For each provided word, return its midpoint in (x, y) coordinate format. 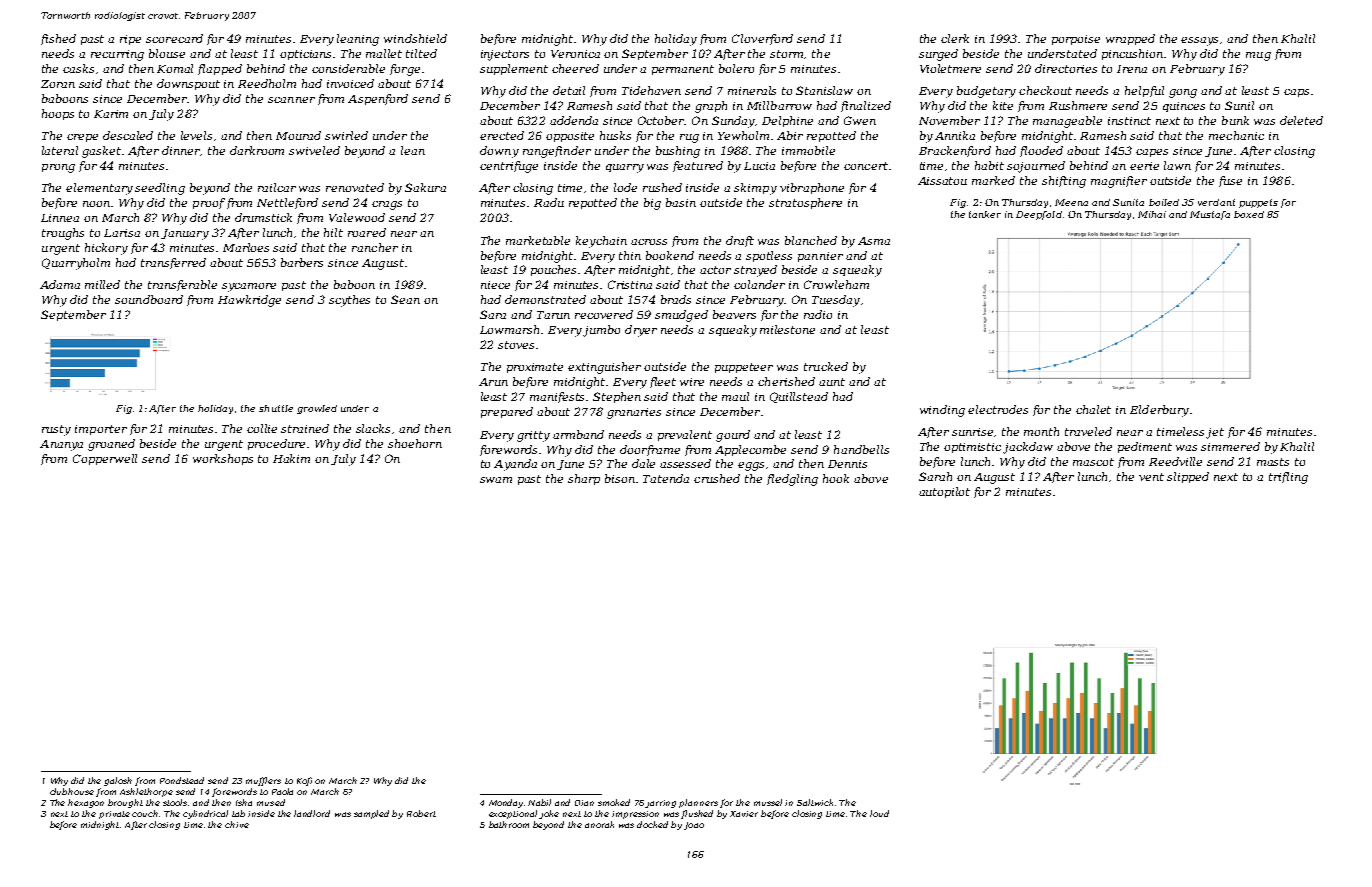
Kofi (304, 781)
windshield (415, 38)
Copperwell (105, 459)
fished (58, 39)
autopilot (944, 492)
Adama (60, 284)
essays (1199, 41)
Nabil (539, 802)
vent (1151, 477)
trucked (826, 366)
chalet (1093, 409)
